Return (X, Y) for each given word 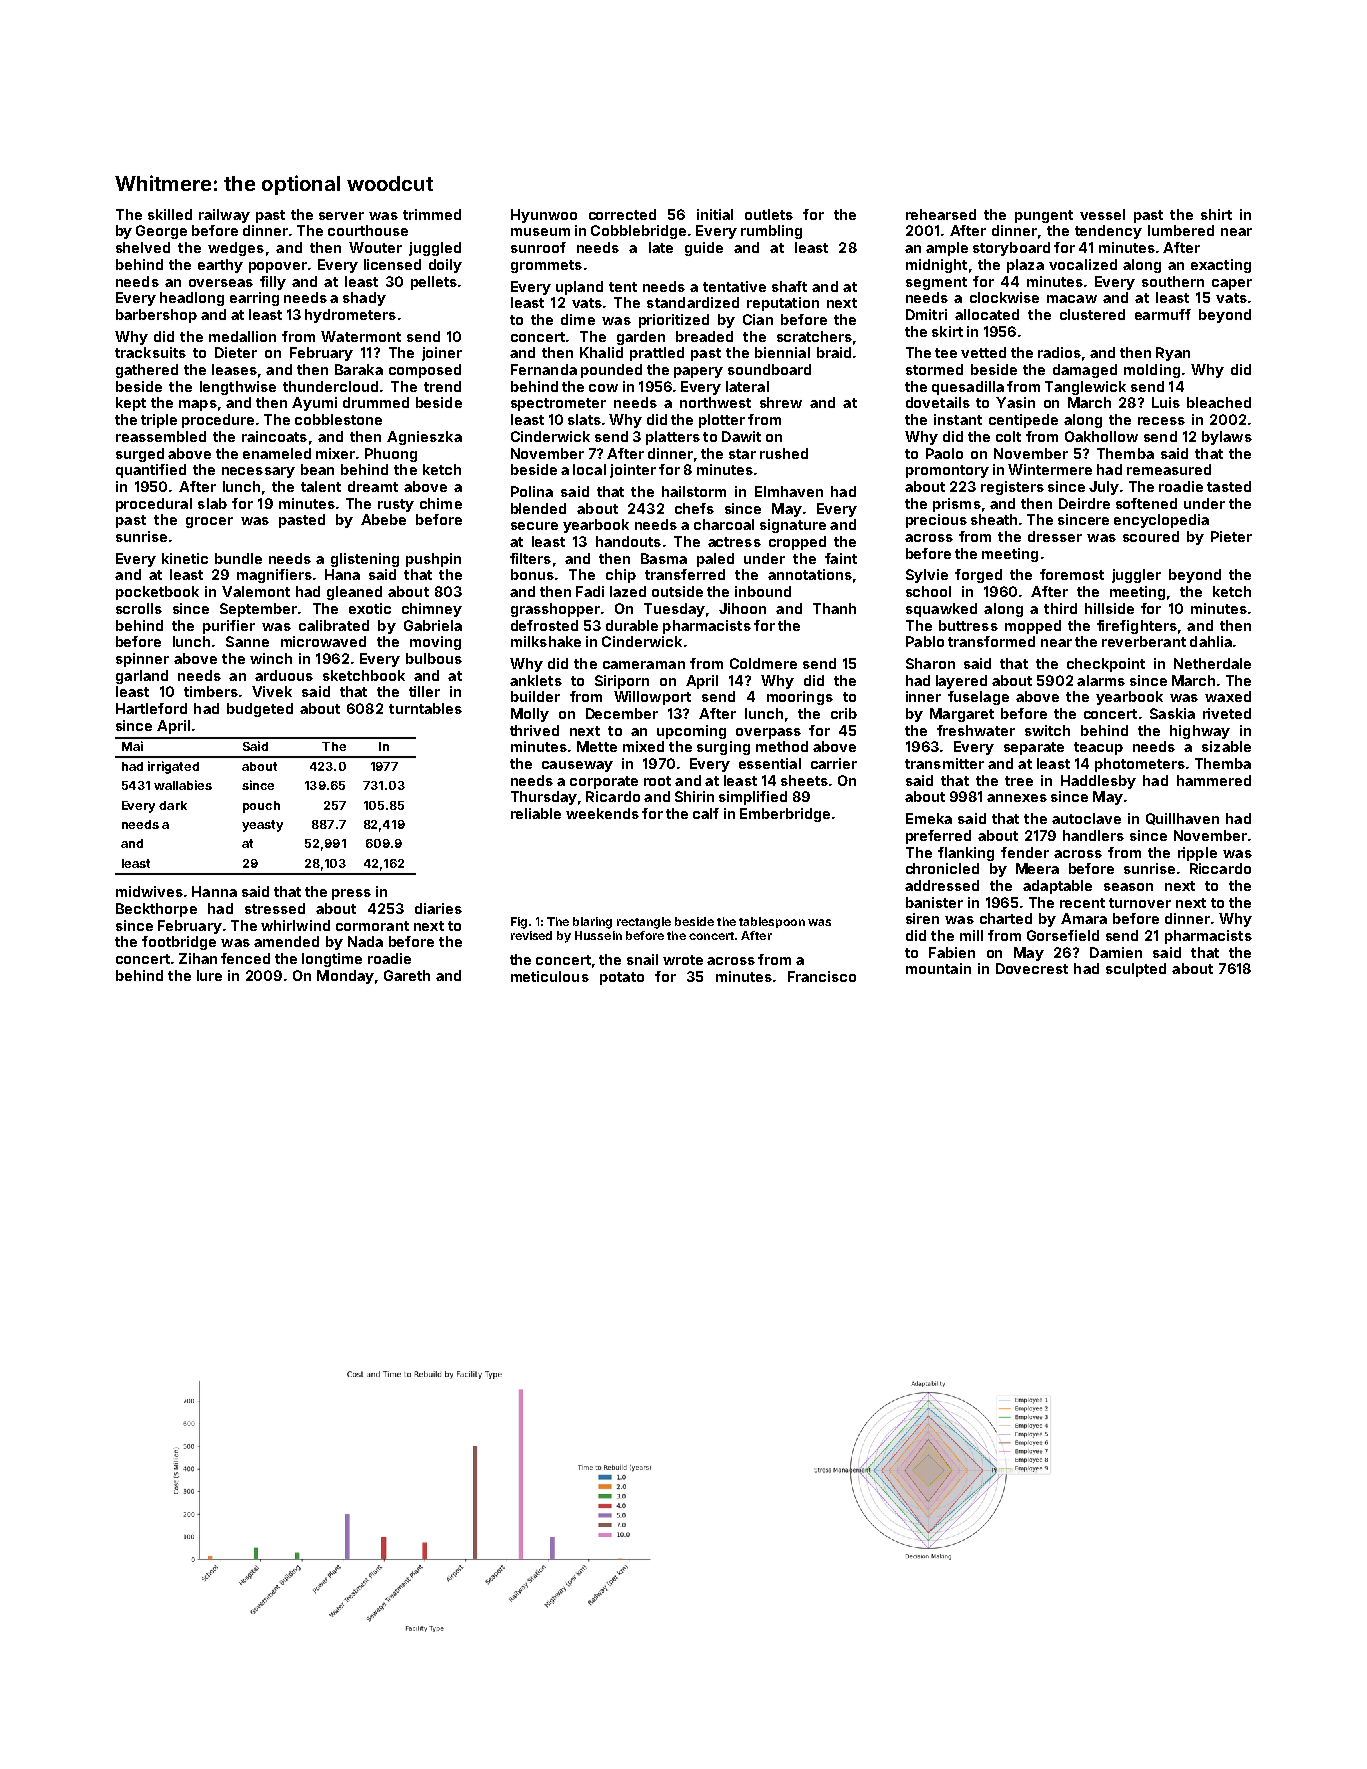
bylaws (1227, 438)
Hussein (598, 935)
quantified (151, 471)
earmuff (1163, 314)
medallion (242, 336)
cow (603, 388)
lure (209, 975)
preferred (938, 837)
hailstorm (694, 491)
